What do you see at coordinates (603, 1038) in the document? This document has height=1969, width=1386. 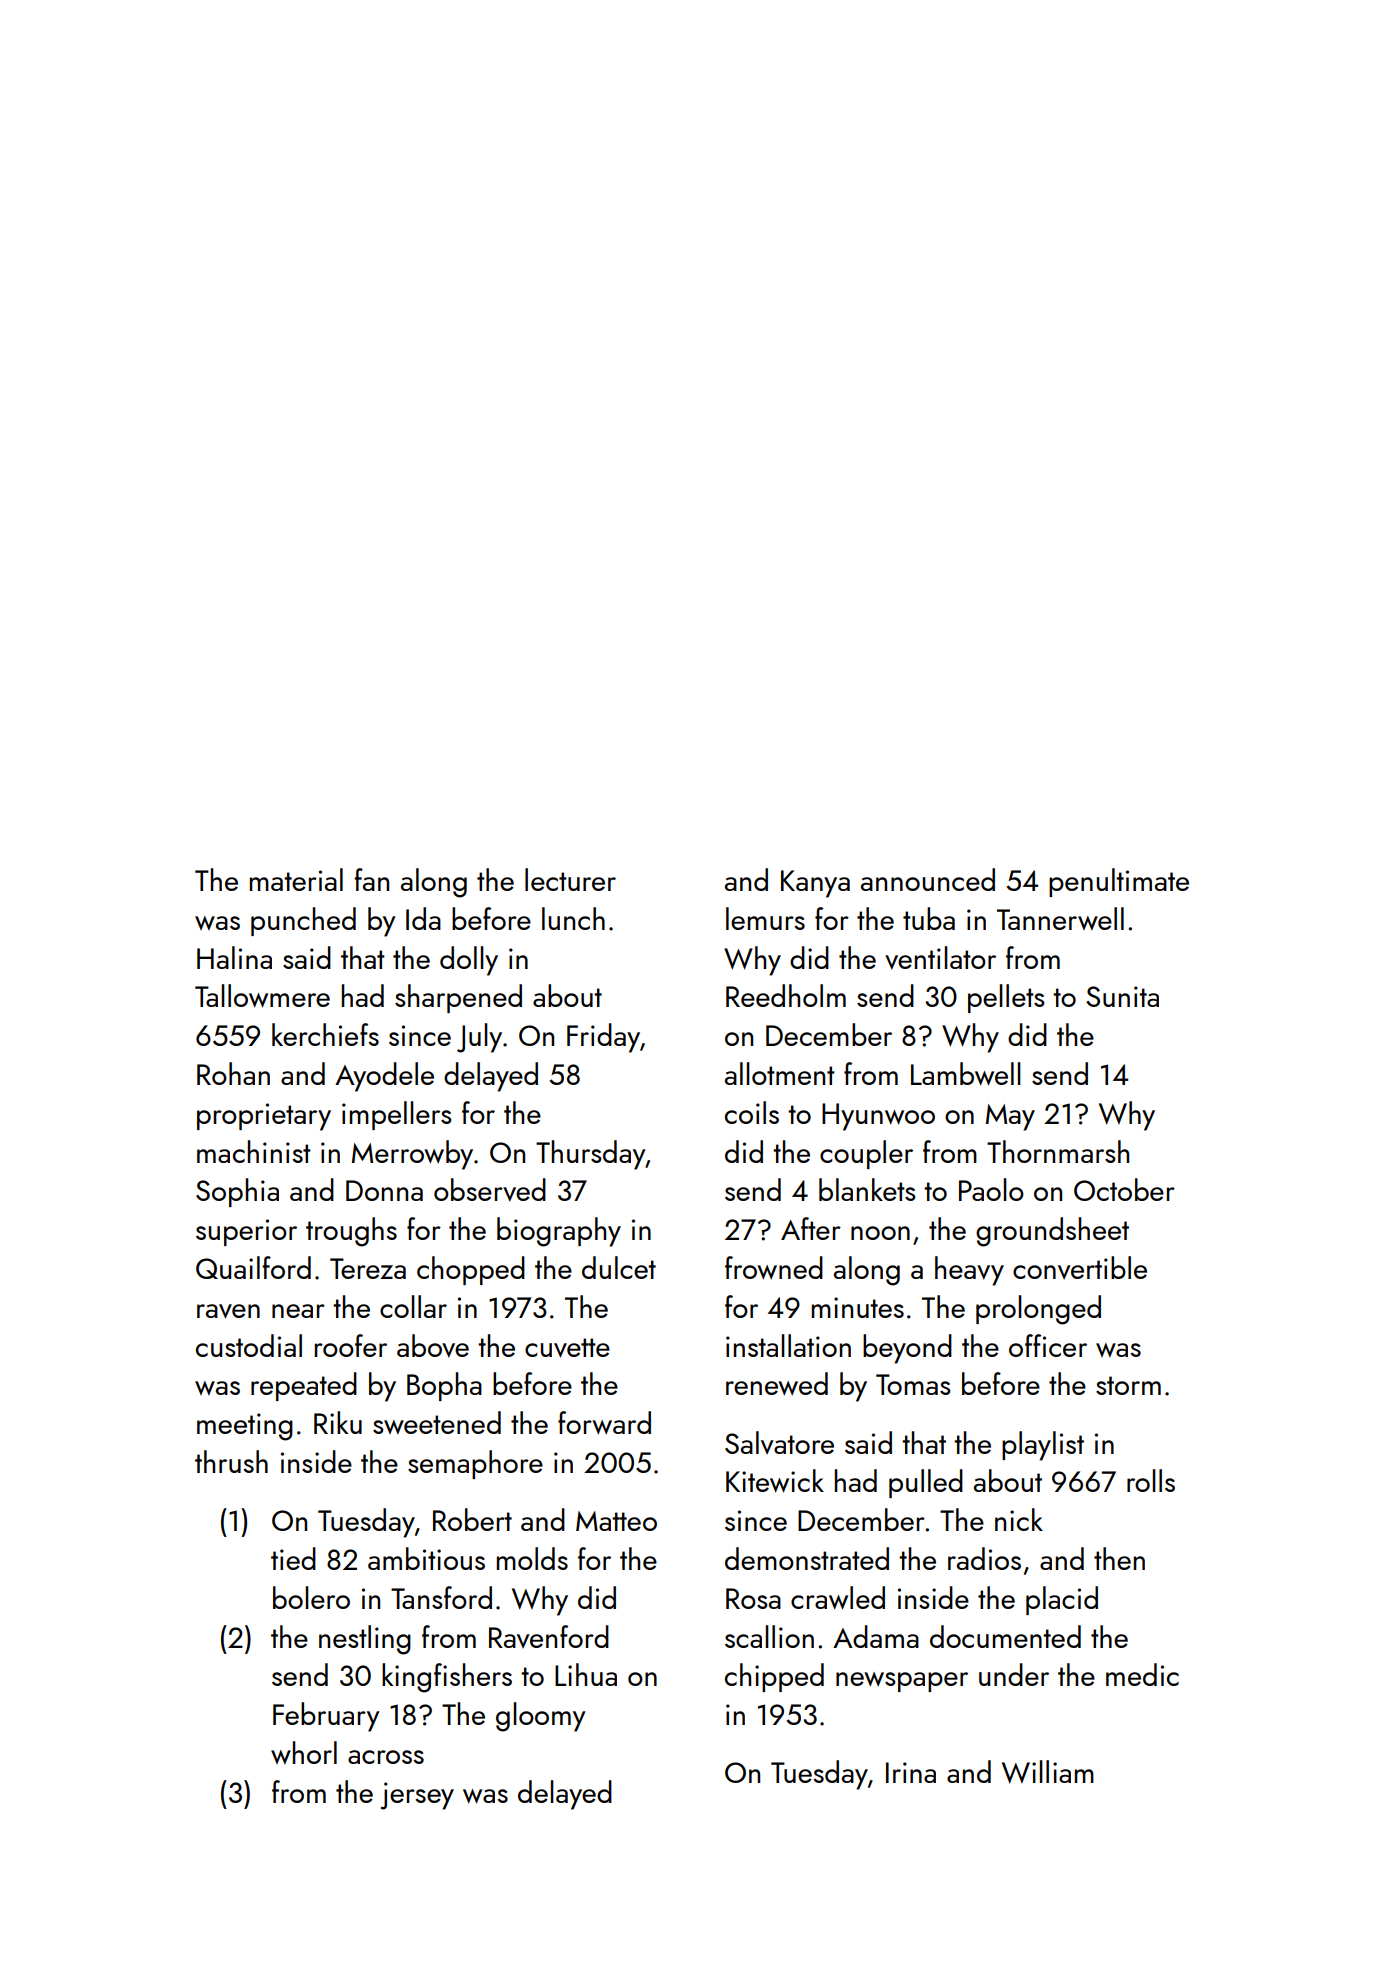 I see `Friday` at bounding box center [603, 1038].
